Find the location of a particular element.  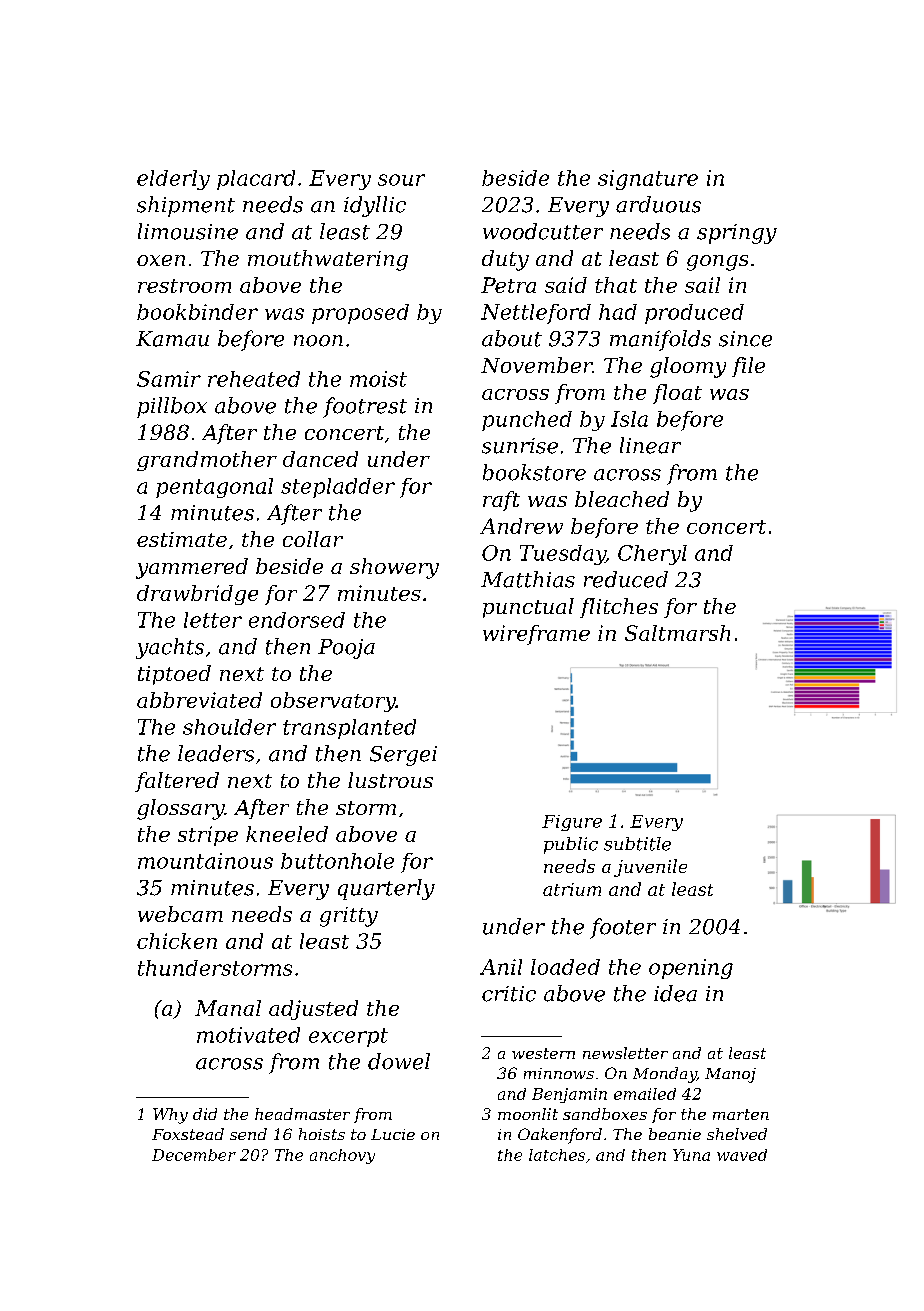

public is located at coordinates (571, 845).
